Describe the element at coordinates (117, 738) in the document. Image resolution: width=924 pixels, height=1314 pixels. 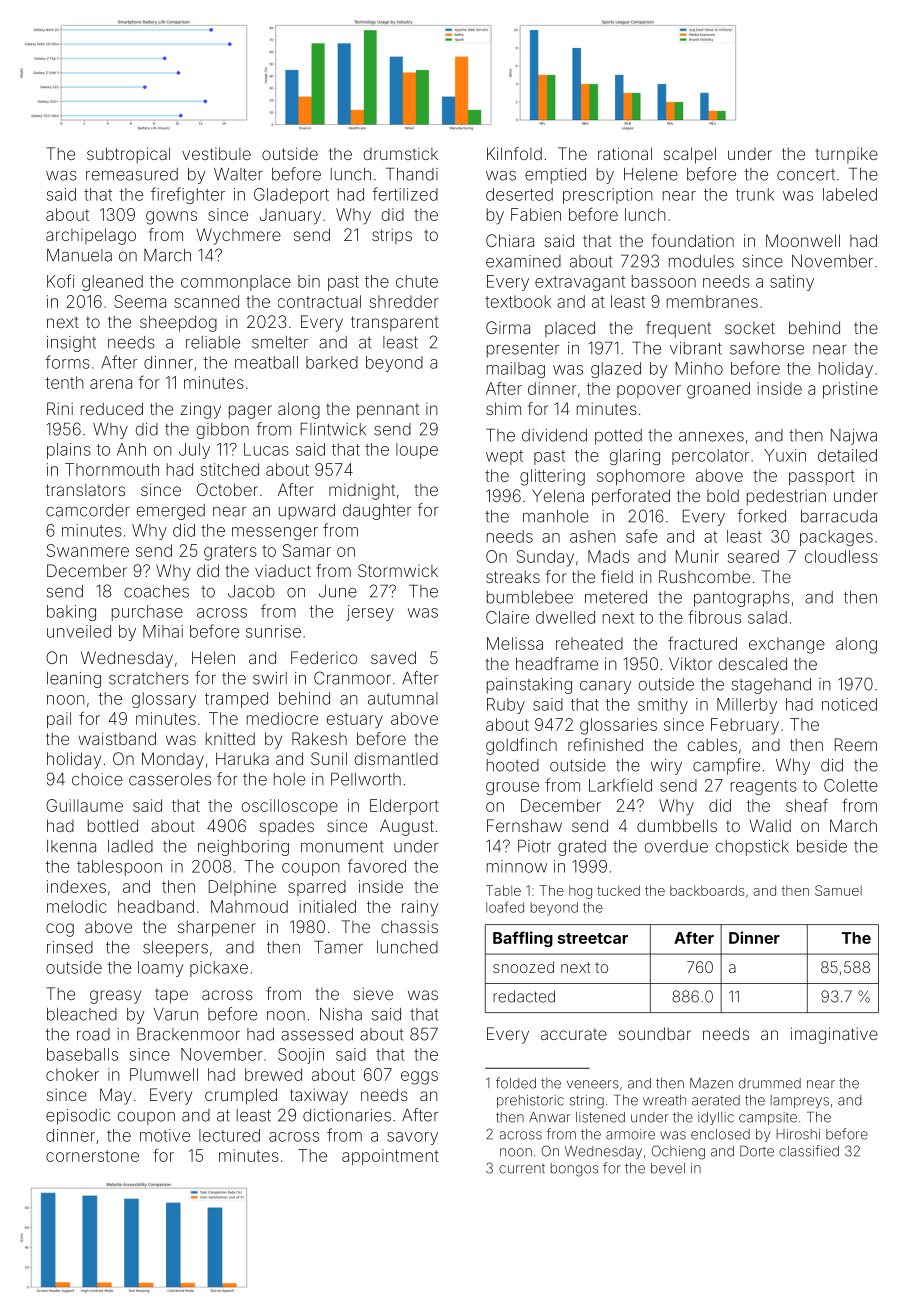
I see `waistband` at that location.
